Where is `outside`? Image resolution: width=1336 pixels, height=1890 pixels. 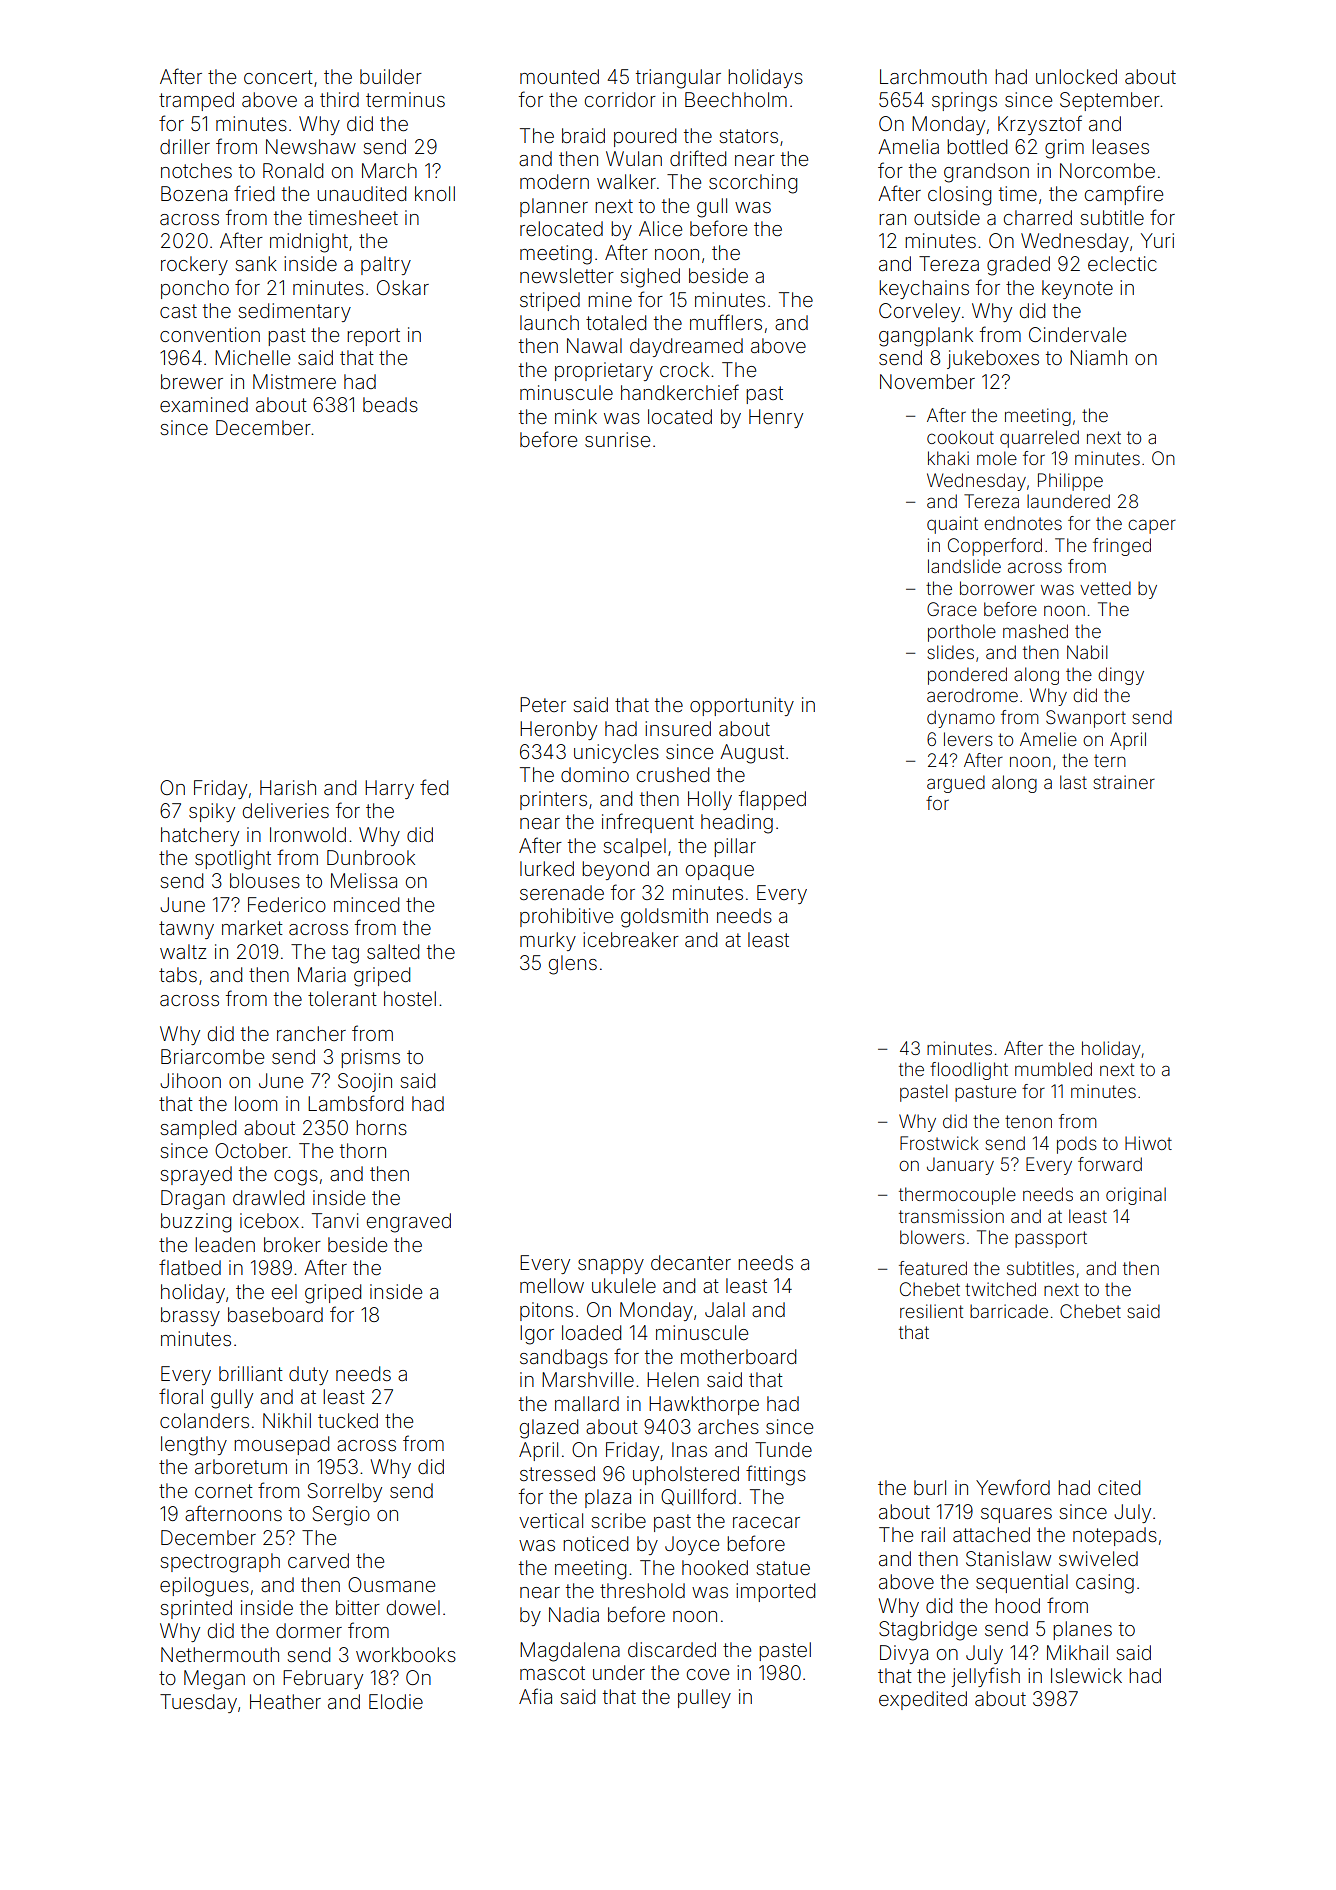 outside is located at coordinates (947, 217).
